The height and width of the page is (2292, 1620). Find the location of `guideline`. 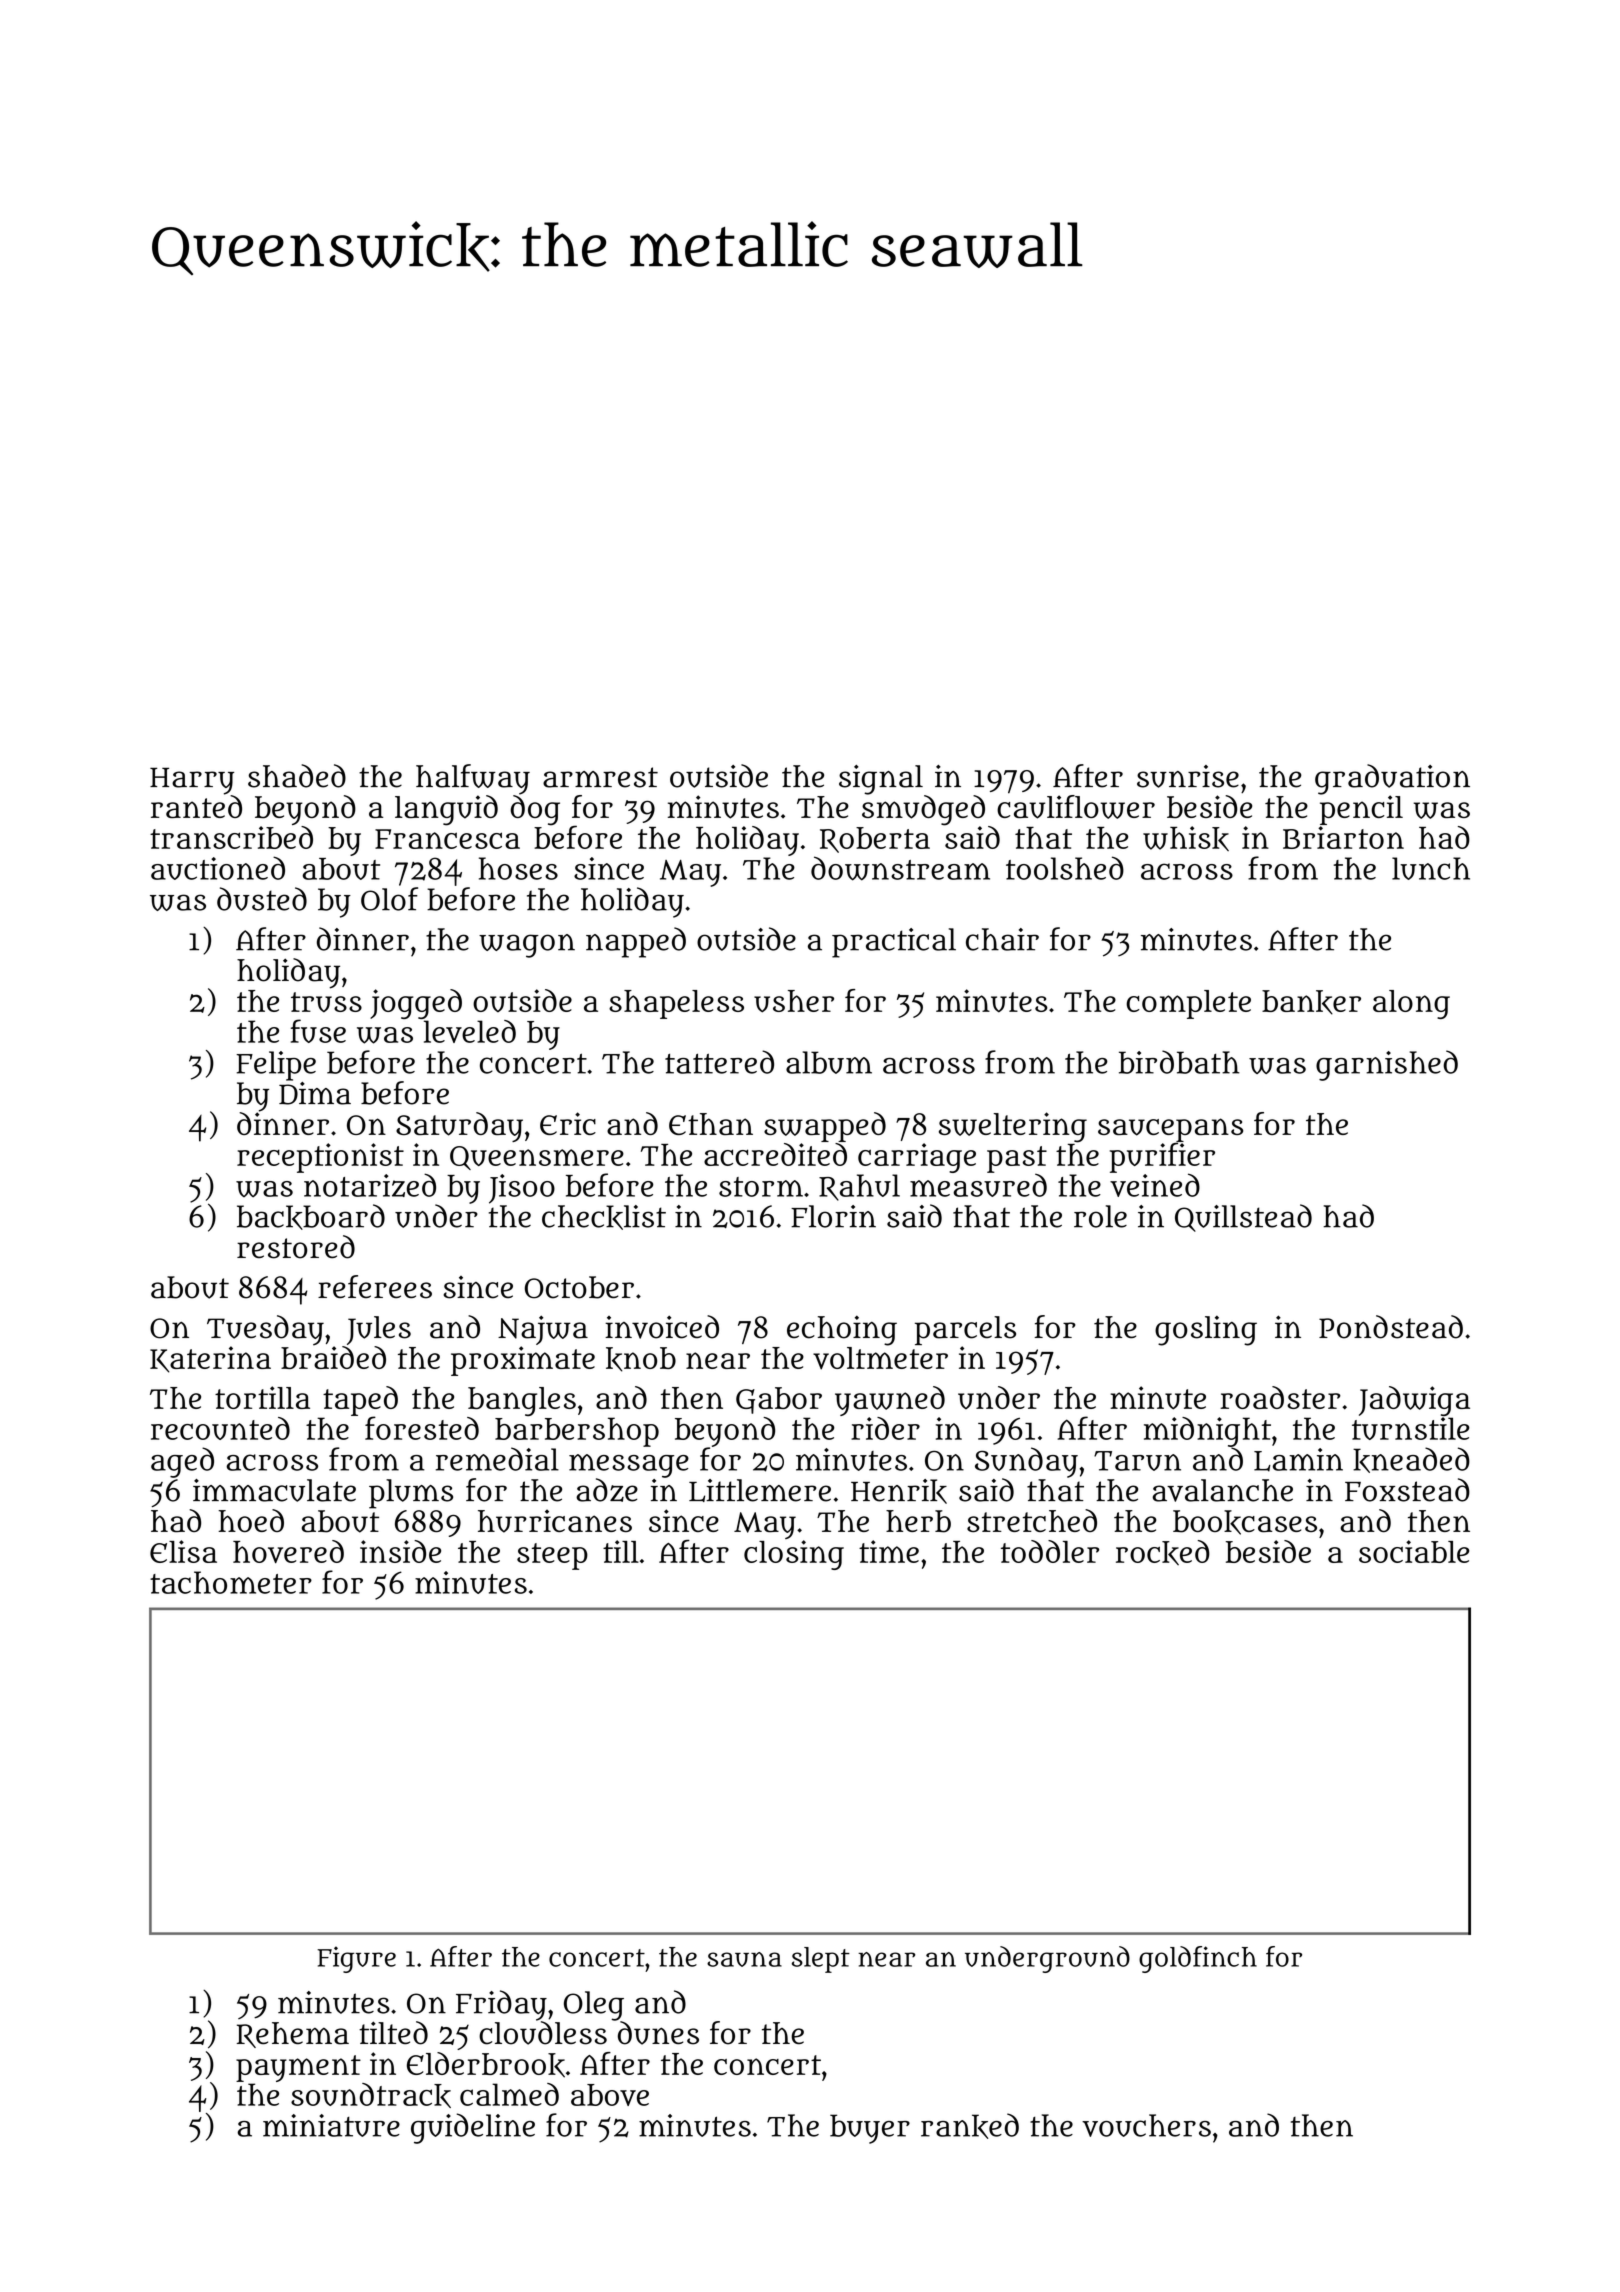

guideline is located at coordinates (473, 2128).
